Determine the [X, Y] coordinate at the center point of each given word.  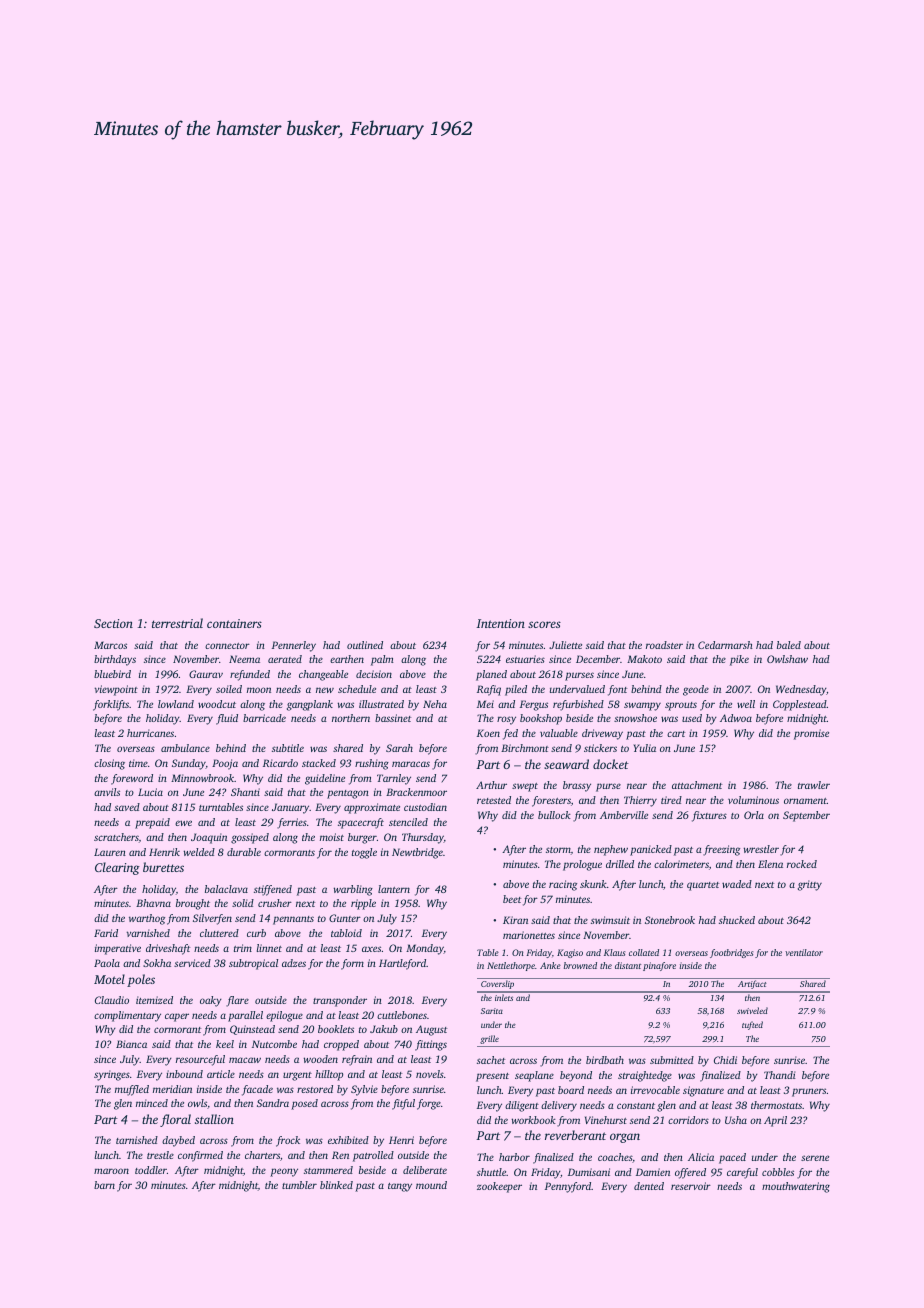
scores [544, 624]
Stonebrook [670, 920]
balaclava [226, 889]
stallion [214, 1119]
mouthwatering [796, 1187]
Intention [500, 623]
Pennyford [568, 1187]
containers [234, 623]
